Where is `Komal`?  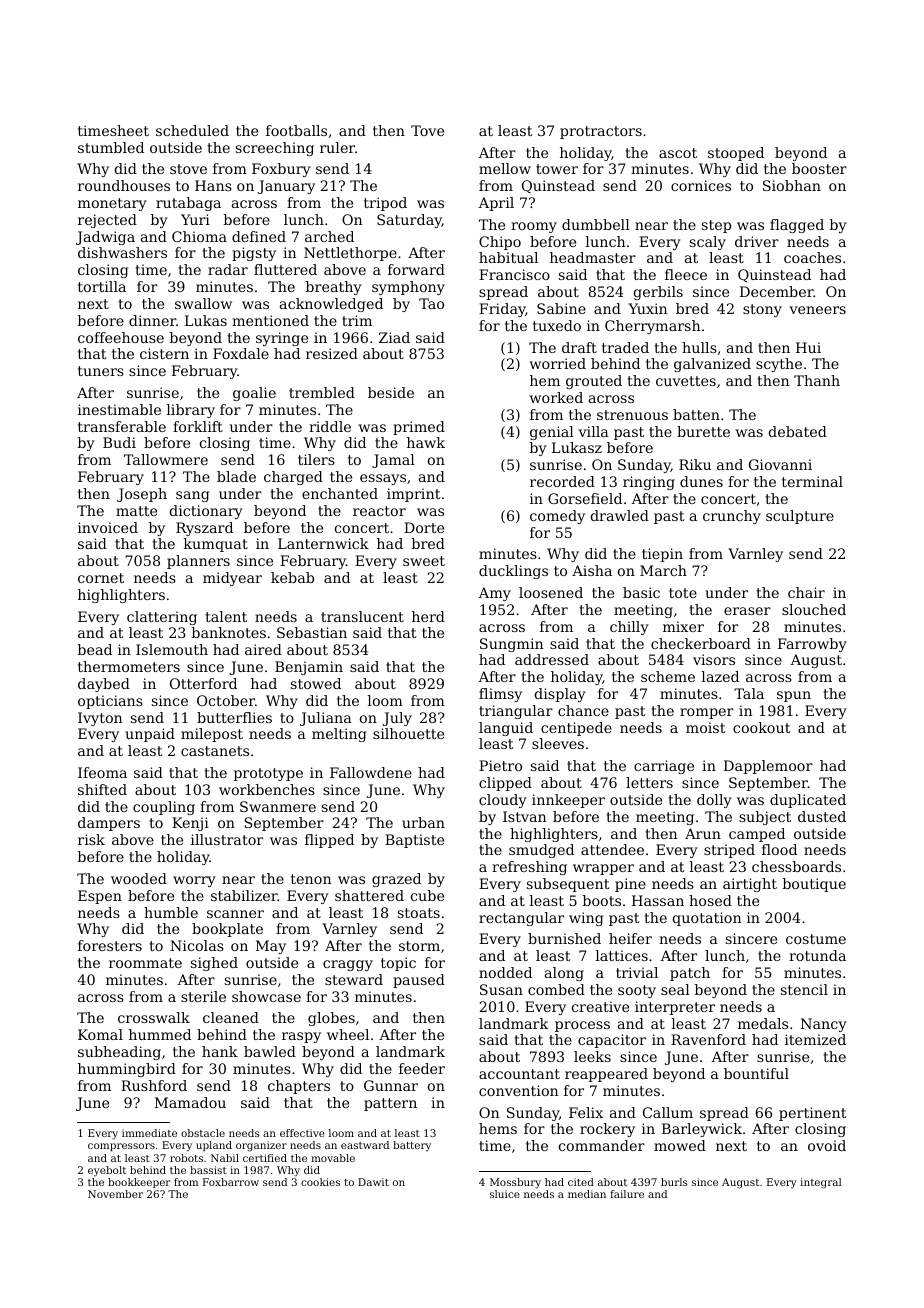 Komal is located at coordinates (100, 1034).
